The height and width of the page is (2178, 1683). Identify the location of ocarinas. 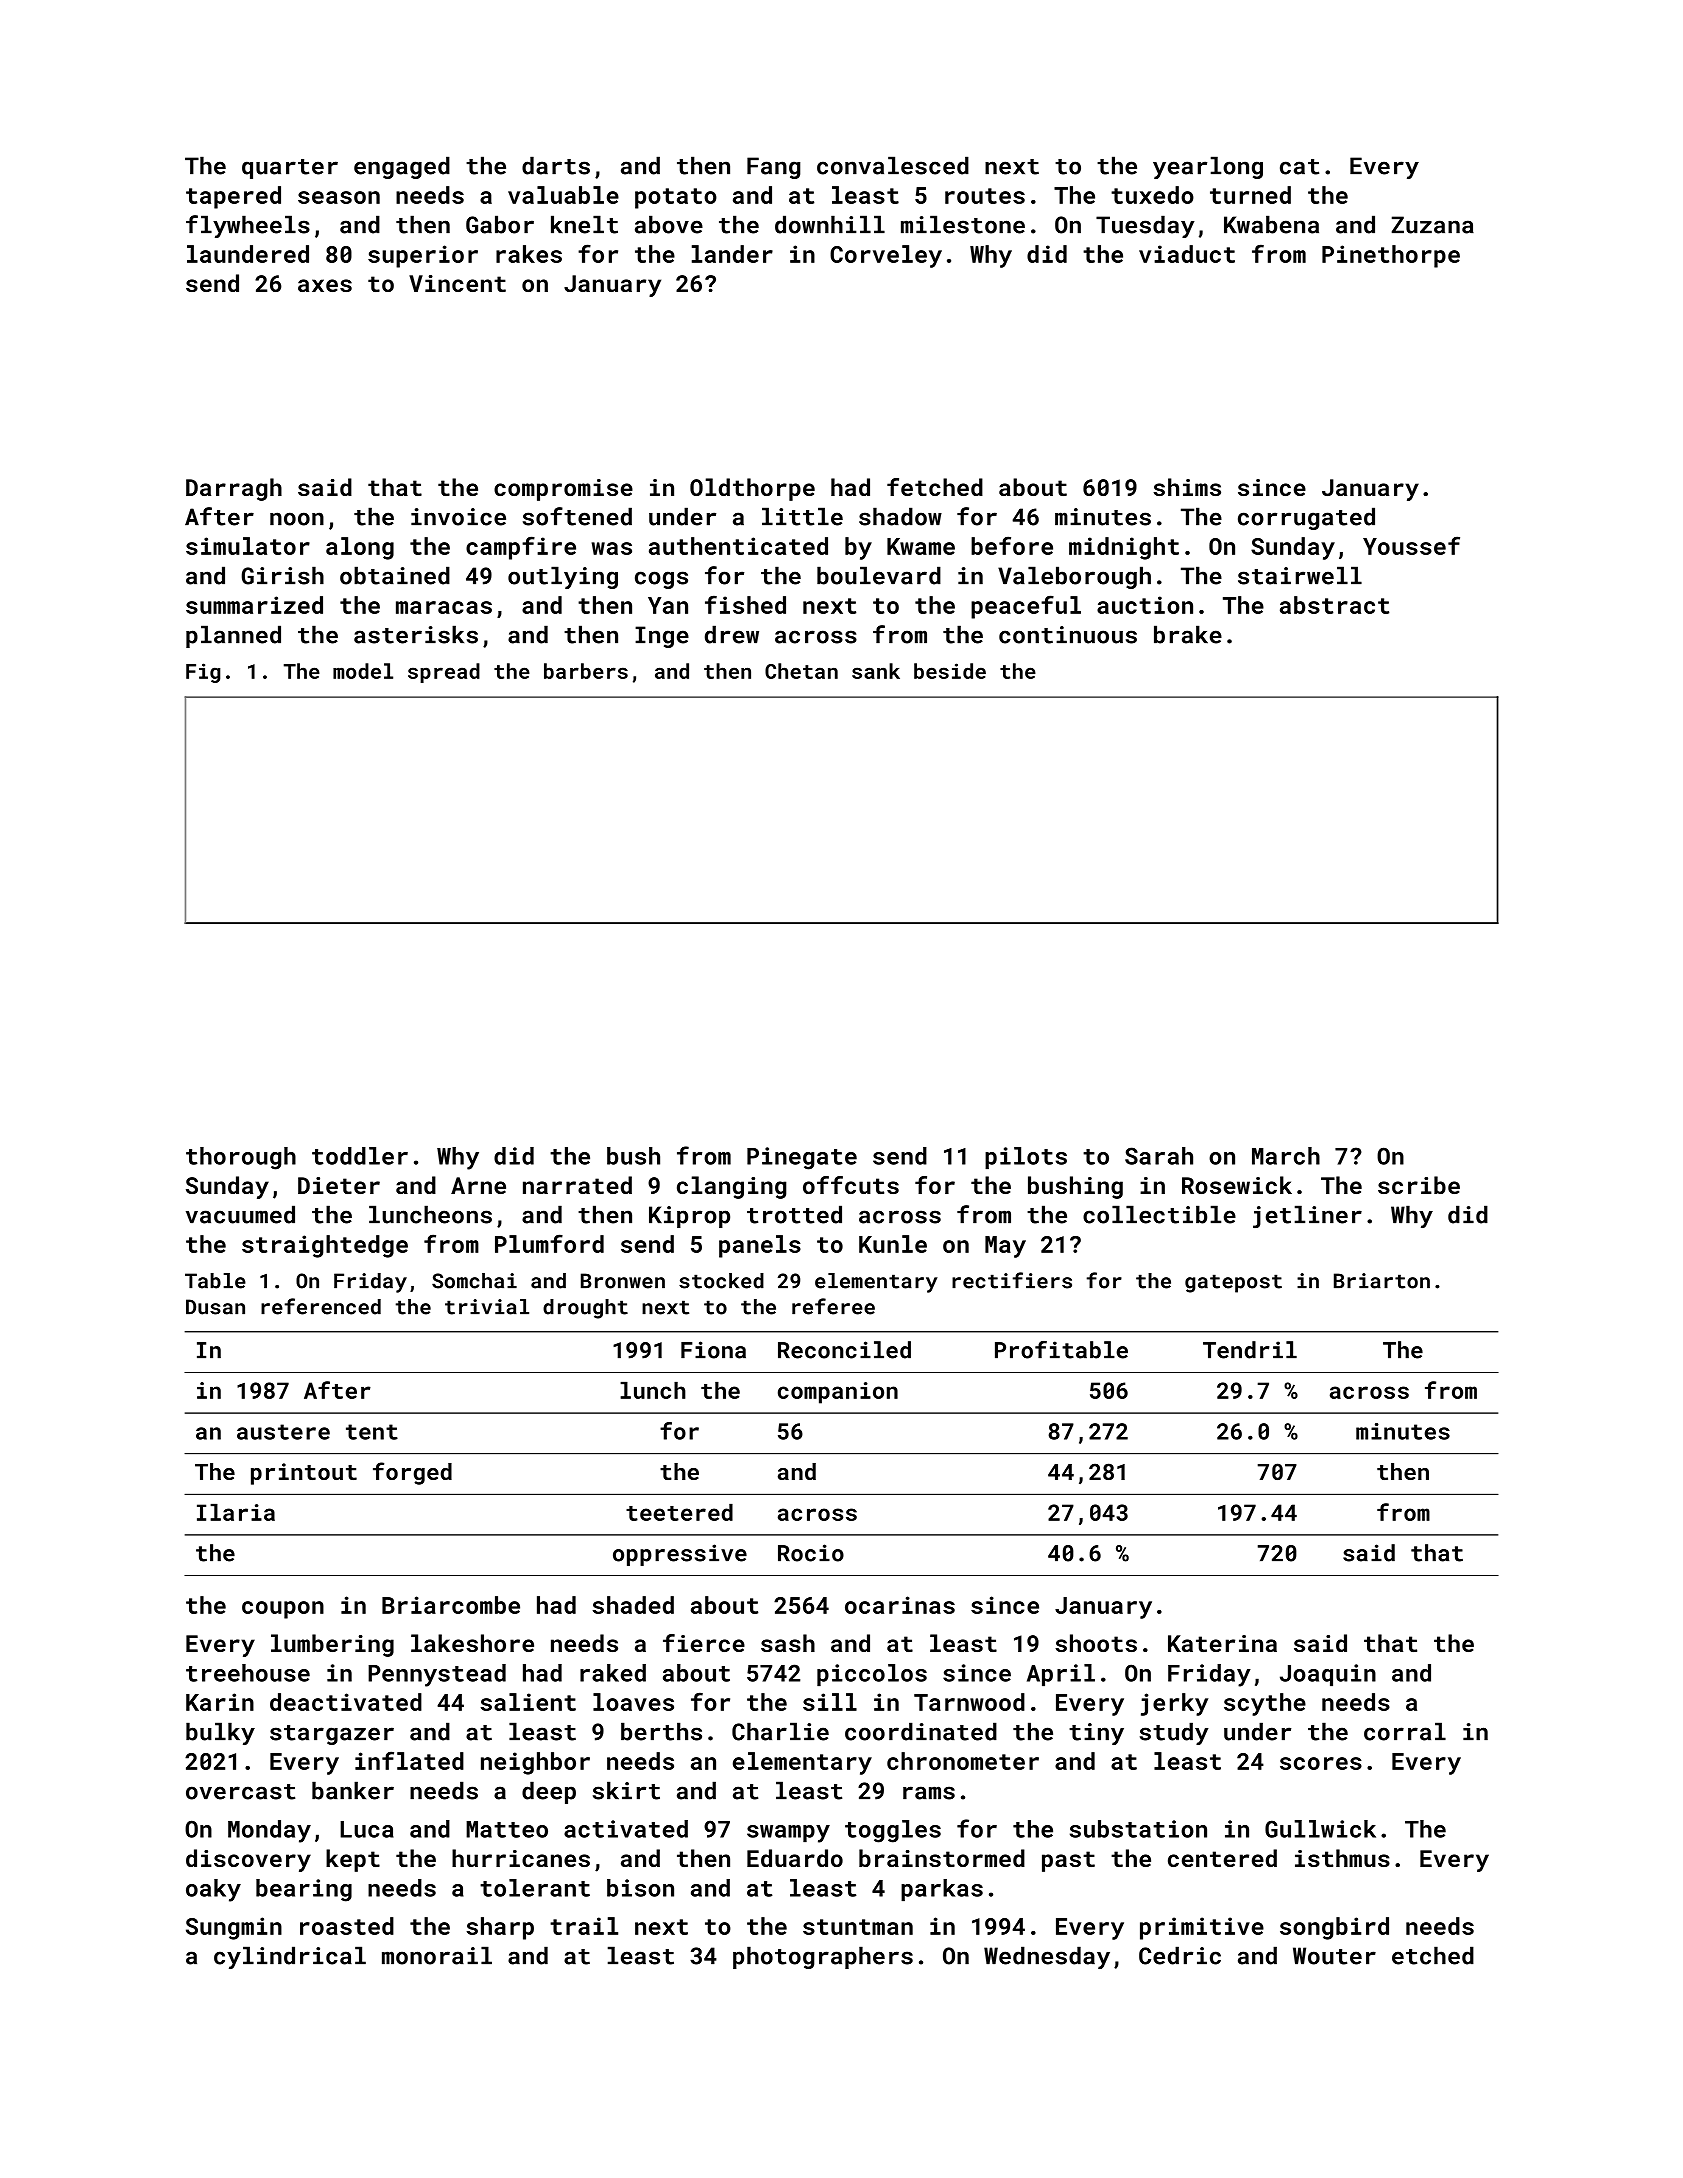
(900, 1605).
